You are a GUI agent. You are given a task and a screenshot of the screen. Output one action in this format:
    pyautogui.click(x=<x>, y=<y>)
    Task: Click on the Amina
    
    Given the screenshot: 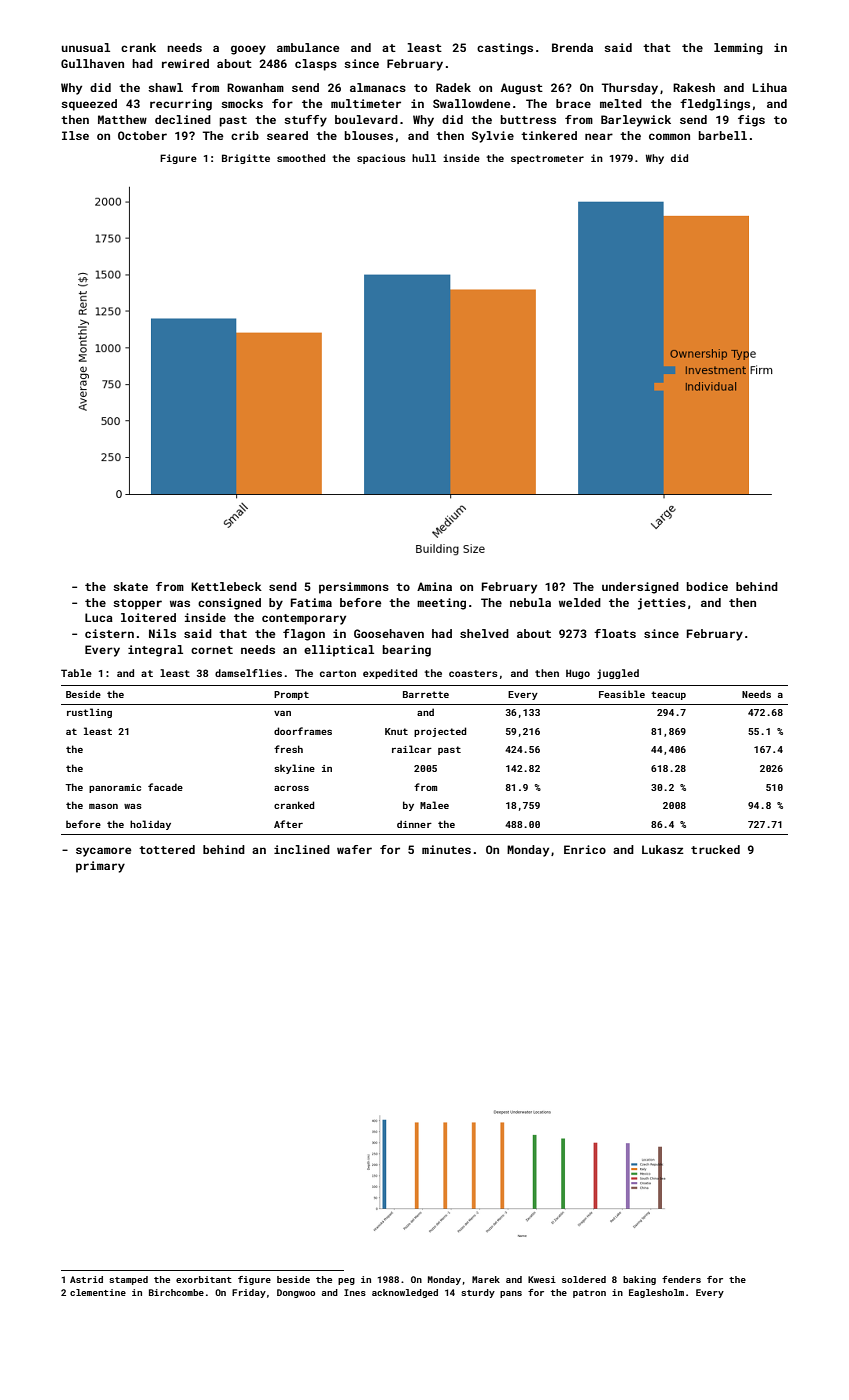 What is the action you would take?
    pyautogui.click(x=434, y=586)
